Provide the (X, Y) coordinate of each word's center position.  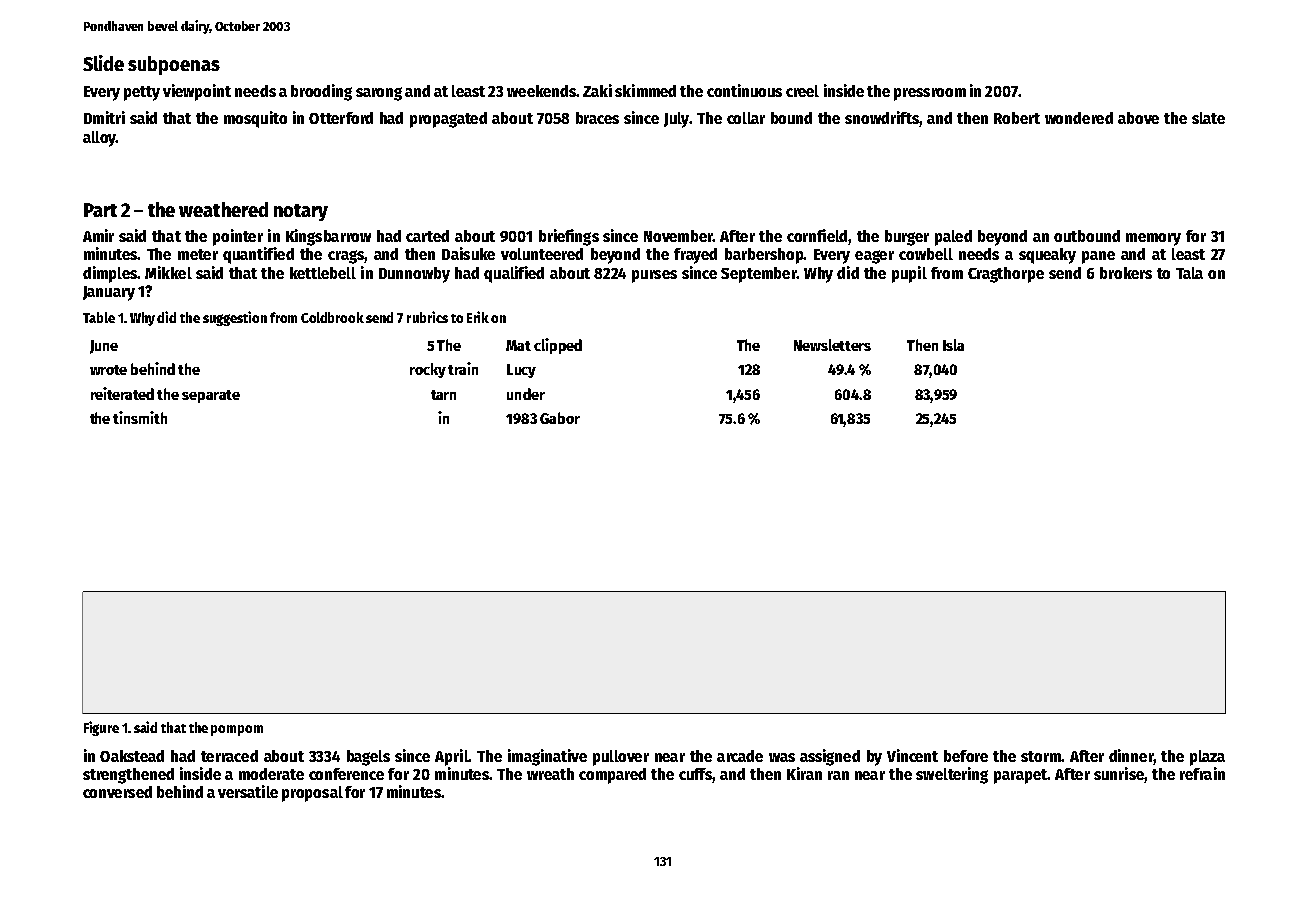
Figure (101, 728)
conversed (117, 792)
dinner (1131, 755)
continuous (744, 90)
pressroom (930, 94)
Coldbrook (332, 317)
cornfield (817, 235)
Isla (953, 345)
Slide (103, 63)
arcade (740, 756)
